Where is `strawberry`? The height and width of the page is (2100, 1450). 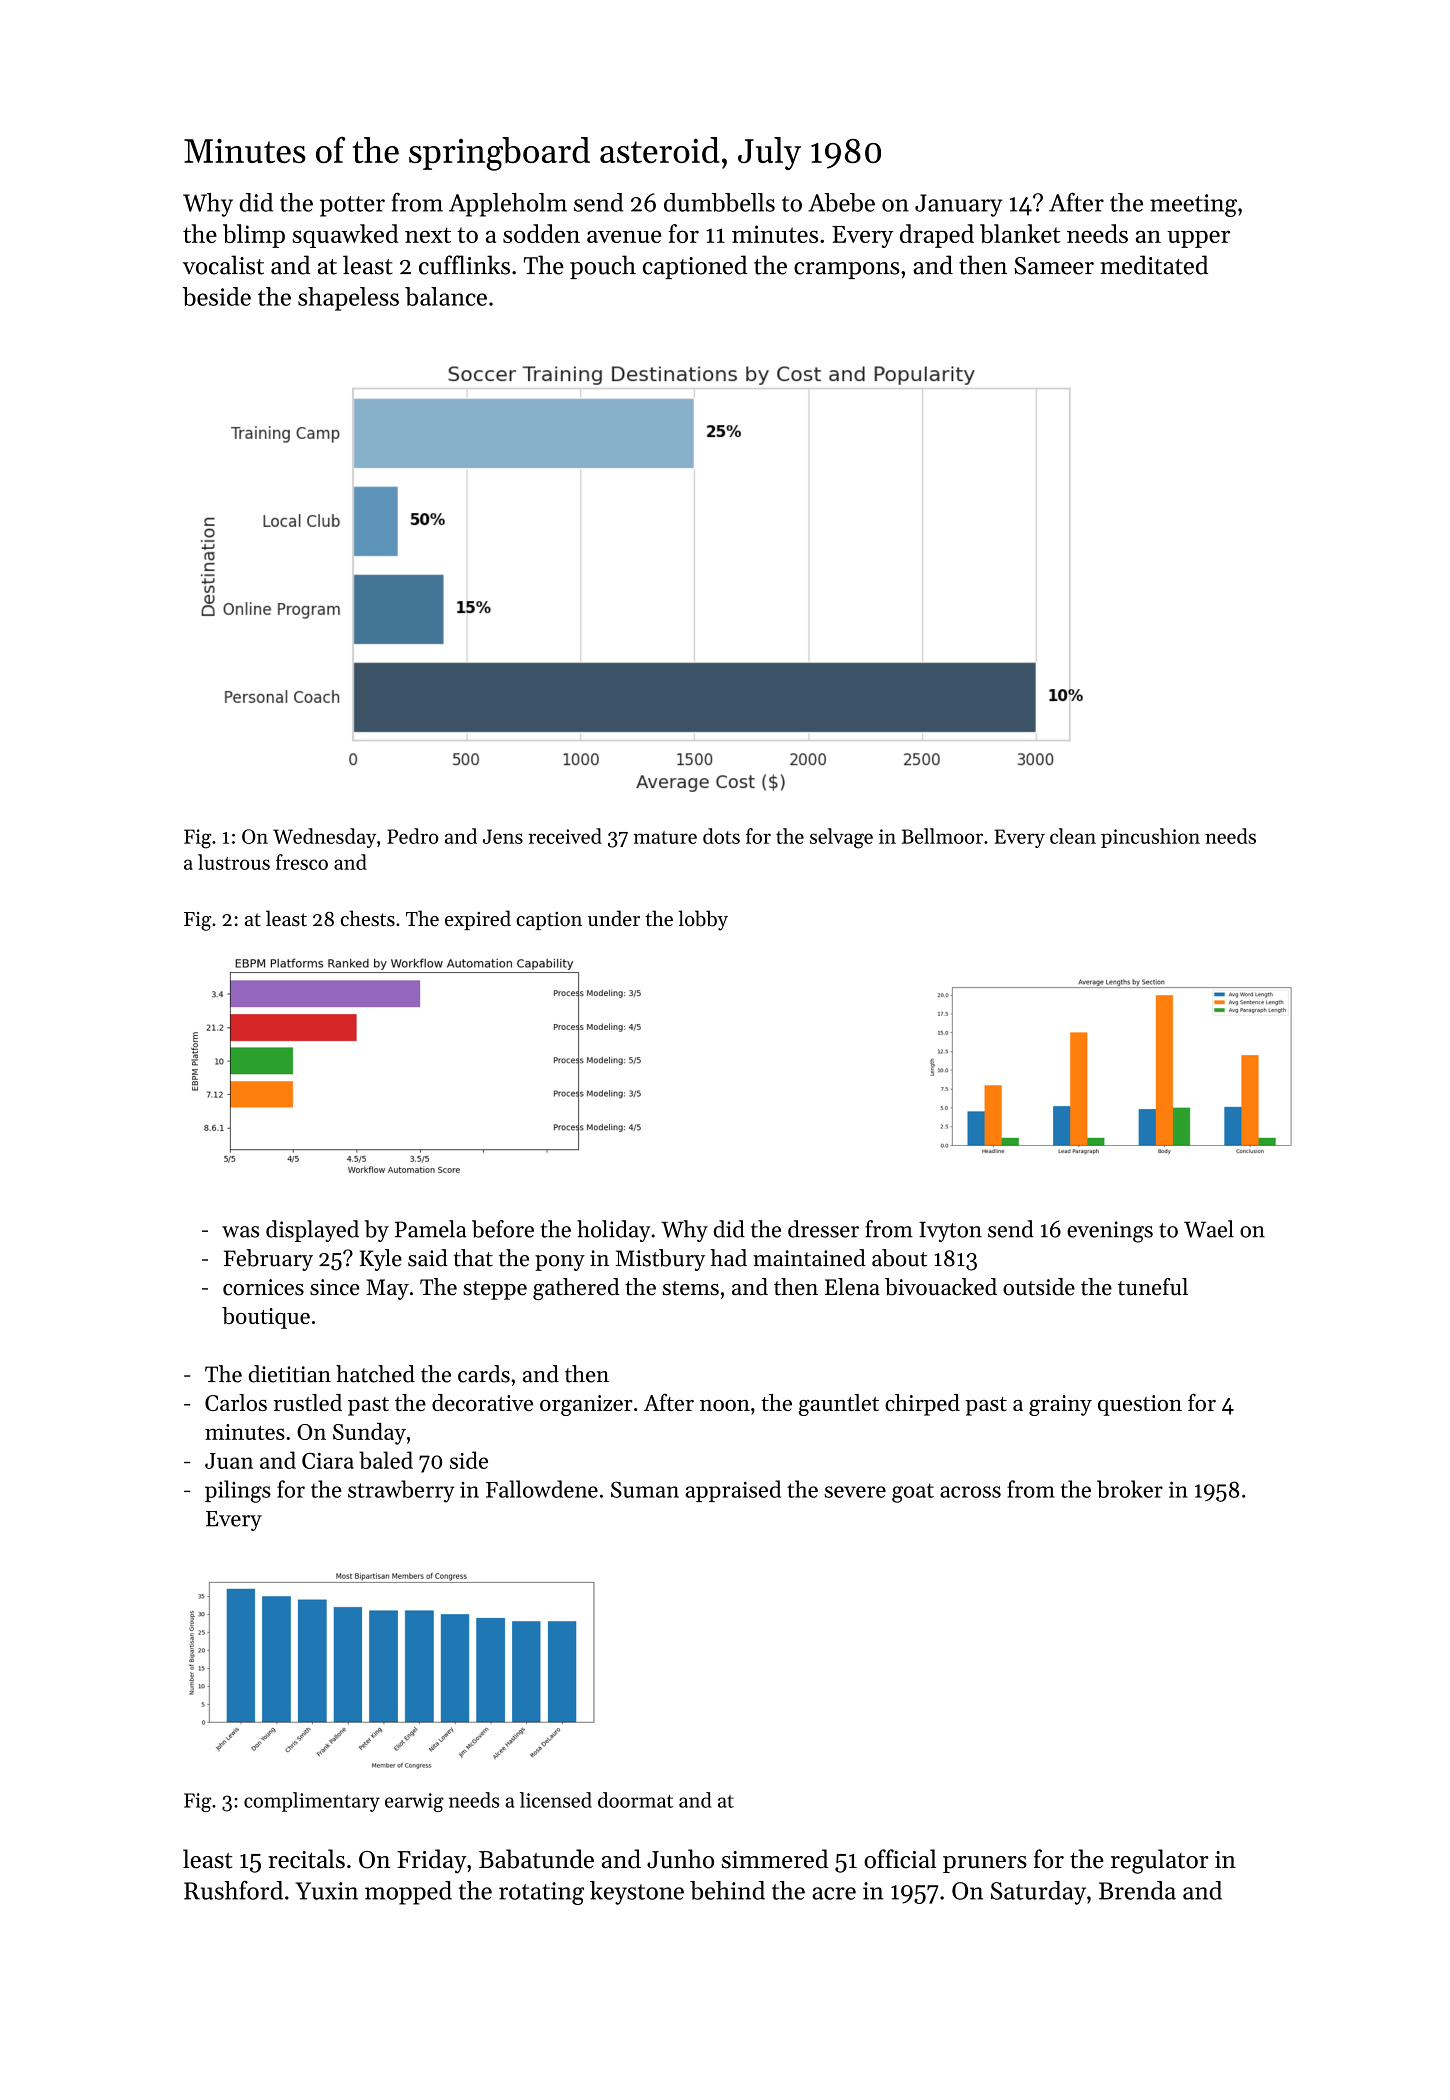 strawberry is located at coordinates (401, 1491).
